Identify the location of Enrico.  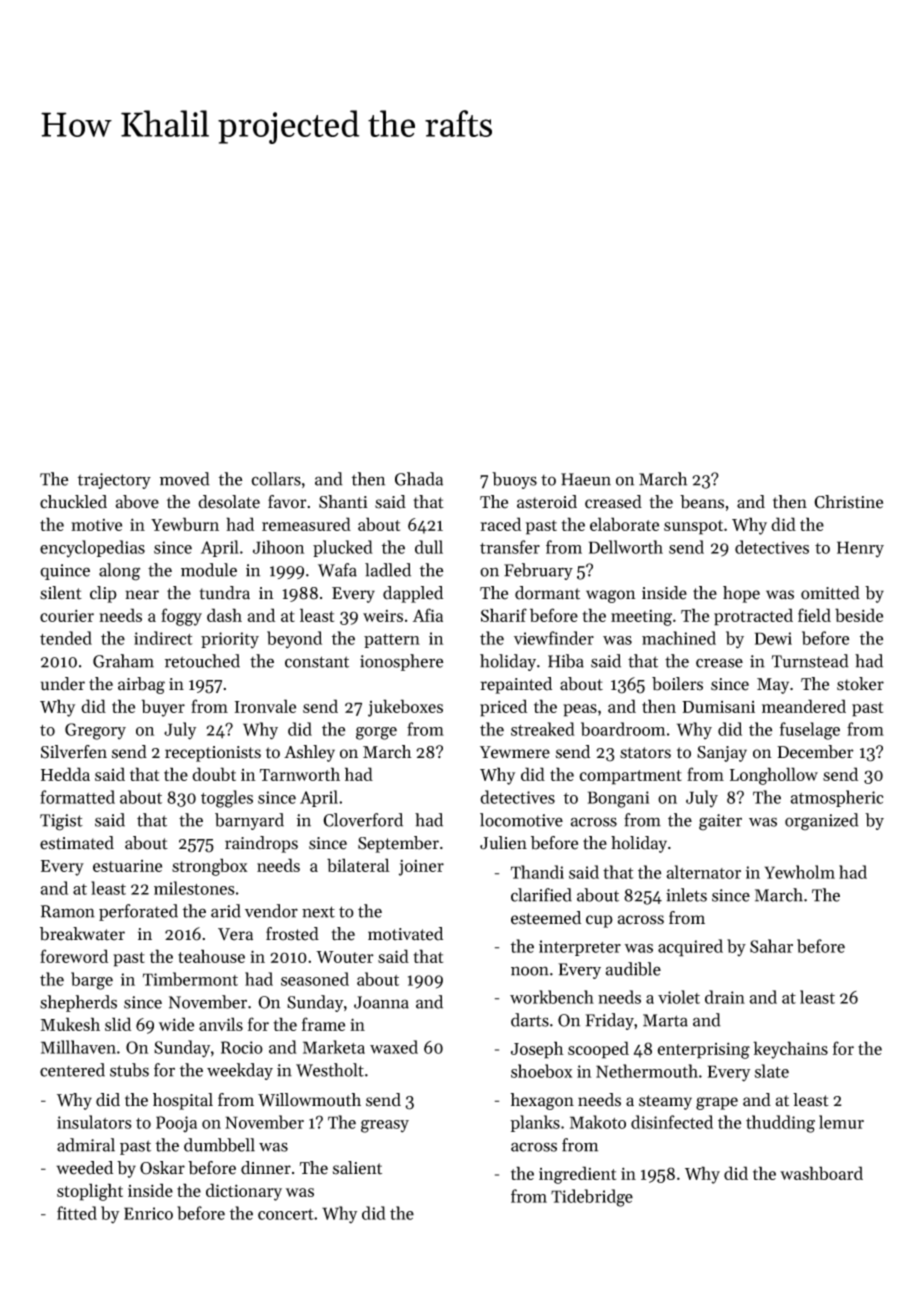
(148, 1213).
